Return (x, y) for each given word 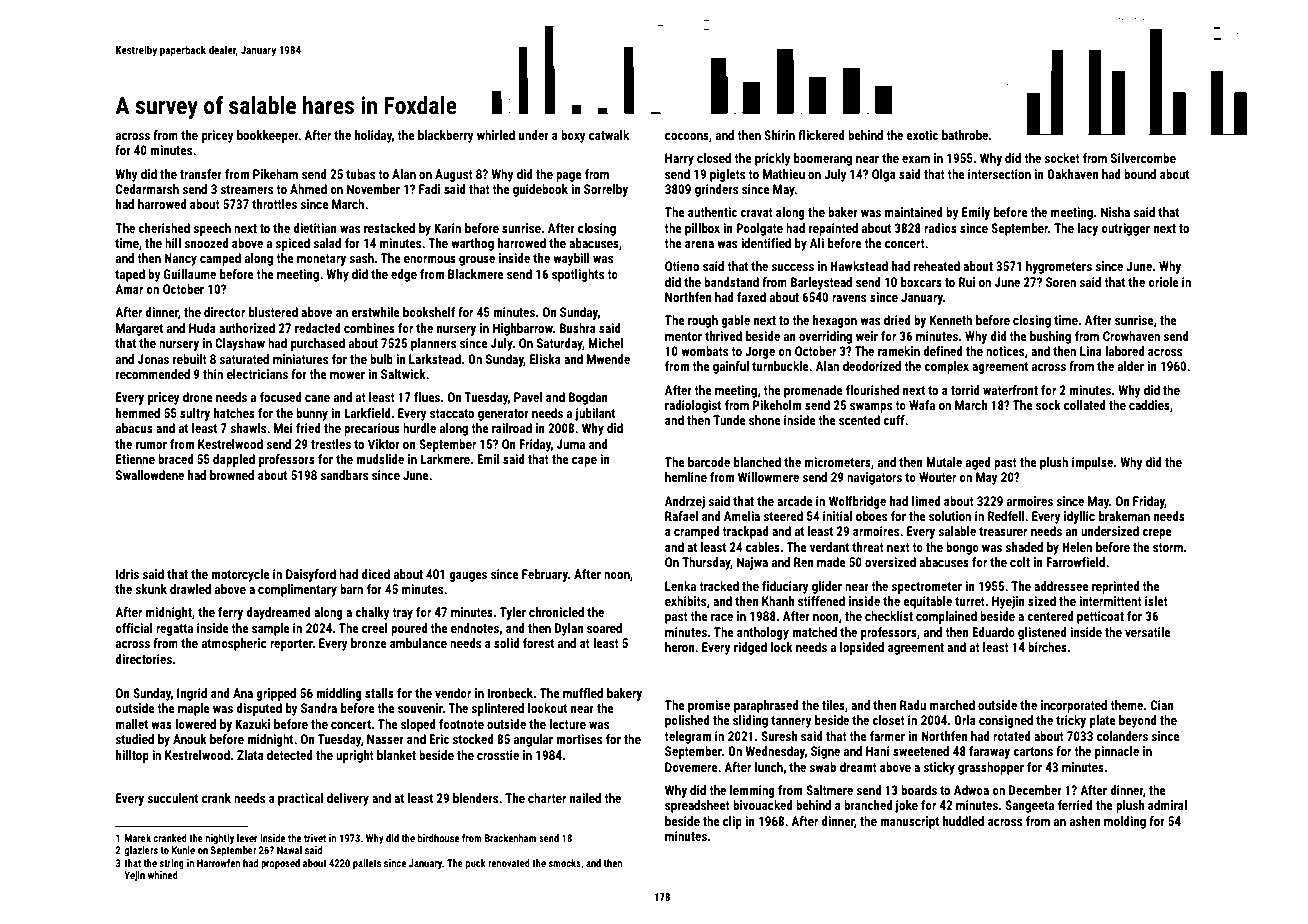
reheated (937, 266)
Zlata (250, 755)
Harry (679, 159)
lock (782, 647)
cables (763, 547)
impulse (1092, 463)
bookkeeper (268, 136)
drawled (190, 589)
